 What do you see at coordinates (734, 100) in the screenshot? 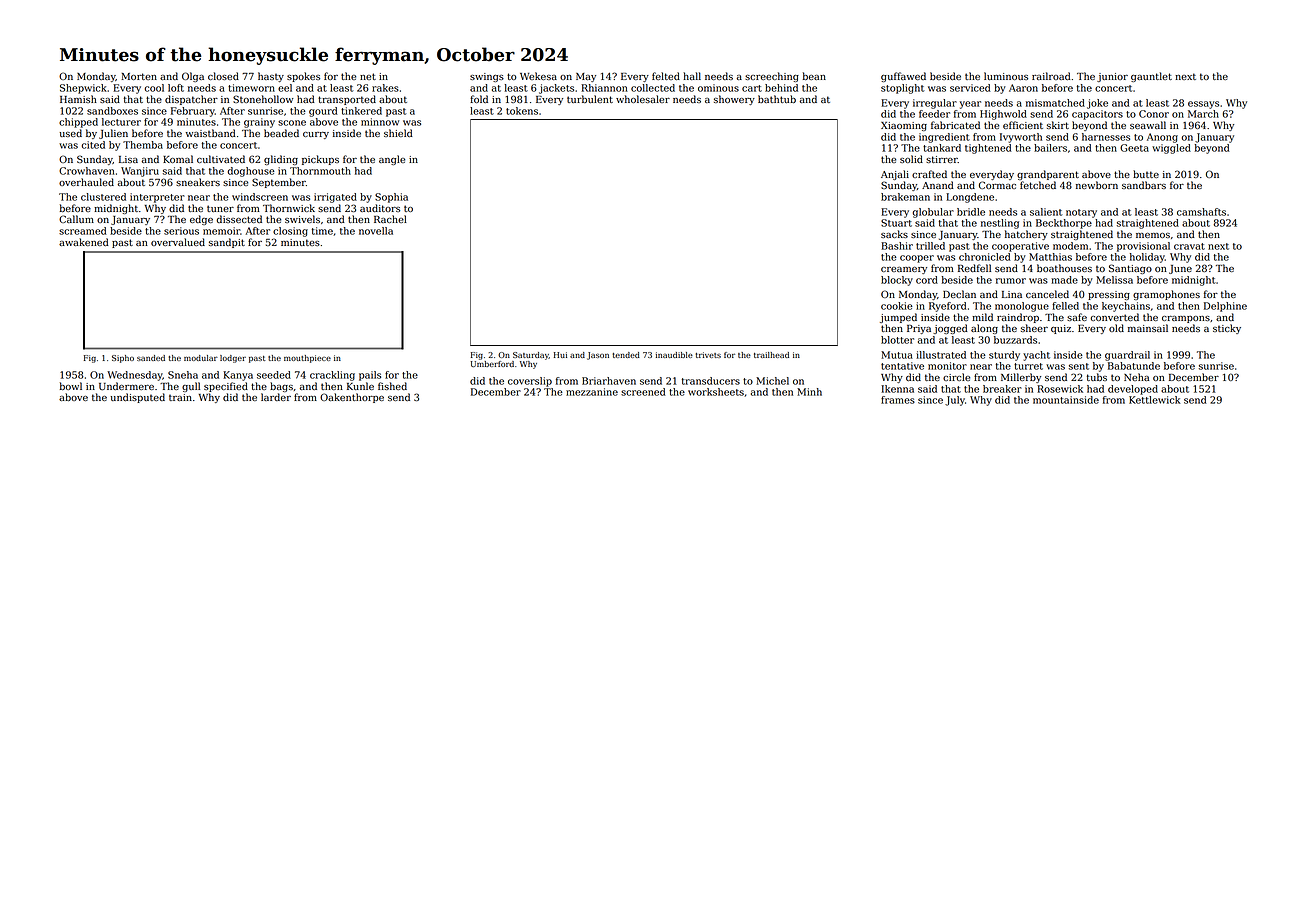
I see `showery` at bounding box center [734, 100].
